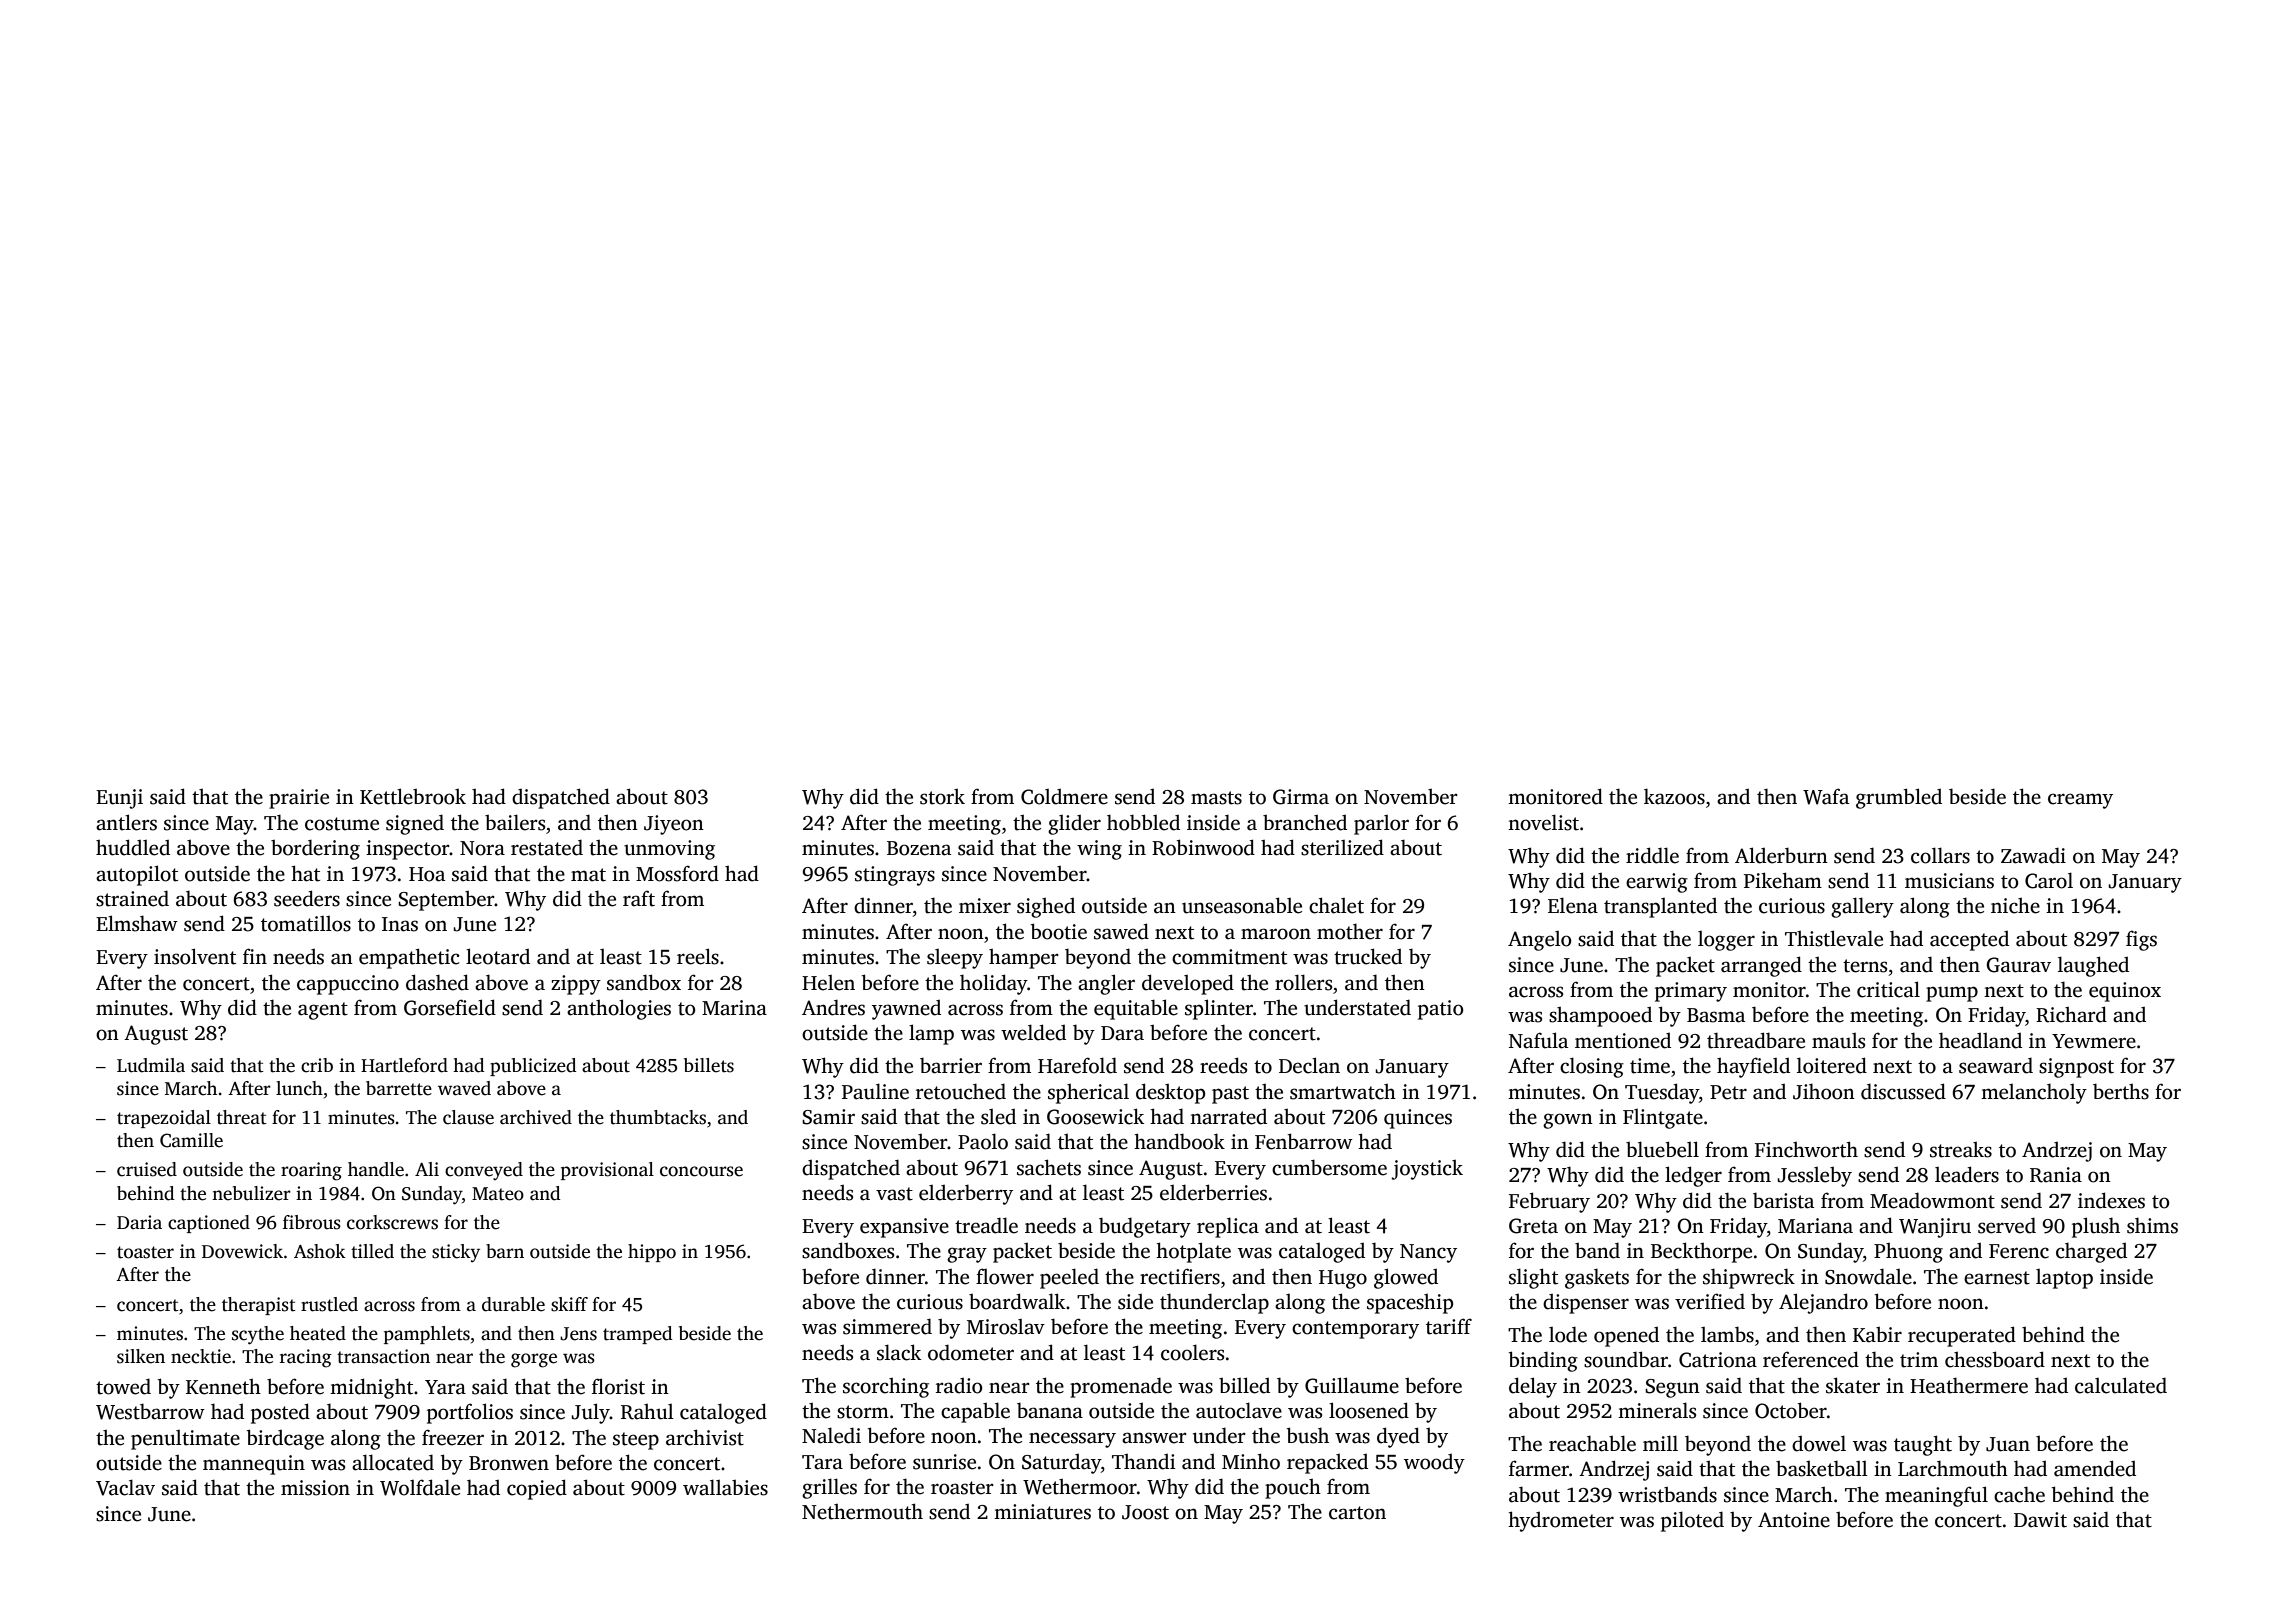  What do you see at coordinates (971, 1352) in the screenshot?
I see `odometer` at bounding box center [971, 1352].
